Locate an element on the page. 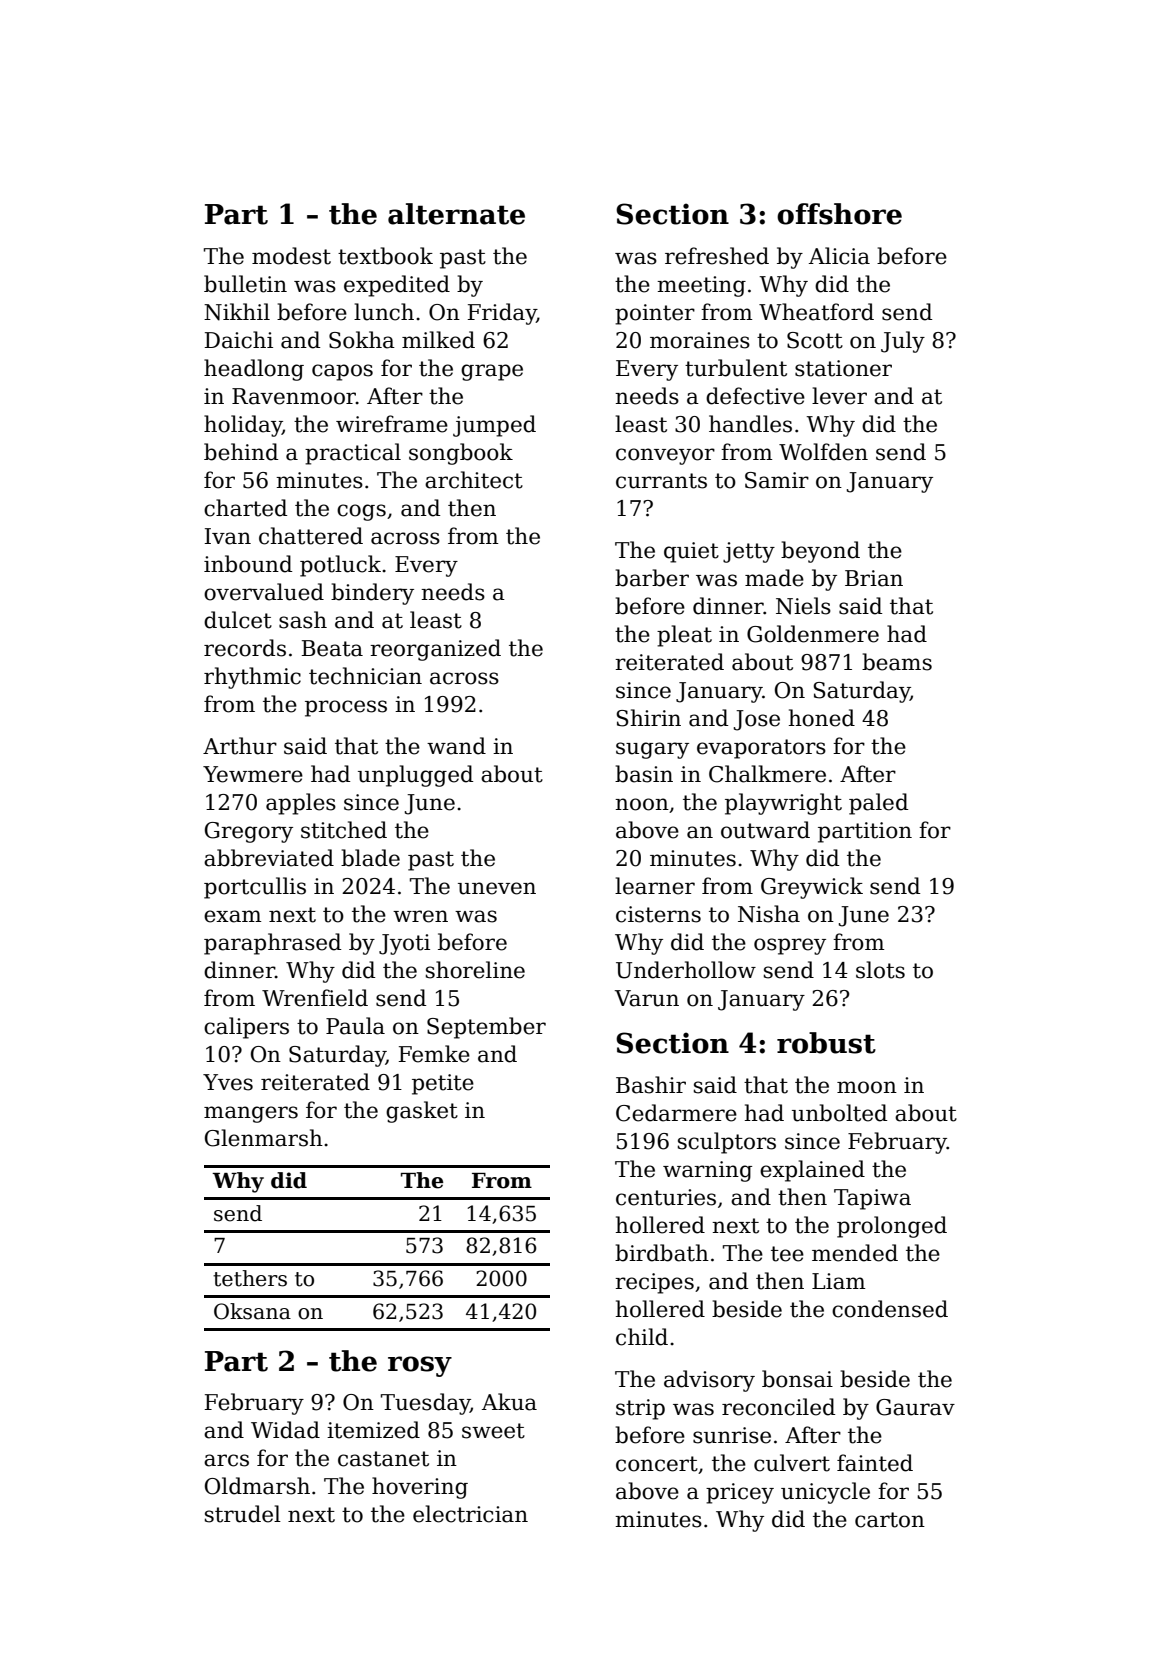  Underhollow is located at coordinates (686, 970).
